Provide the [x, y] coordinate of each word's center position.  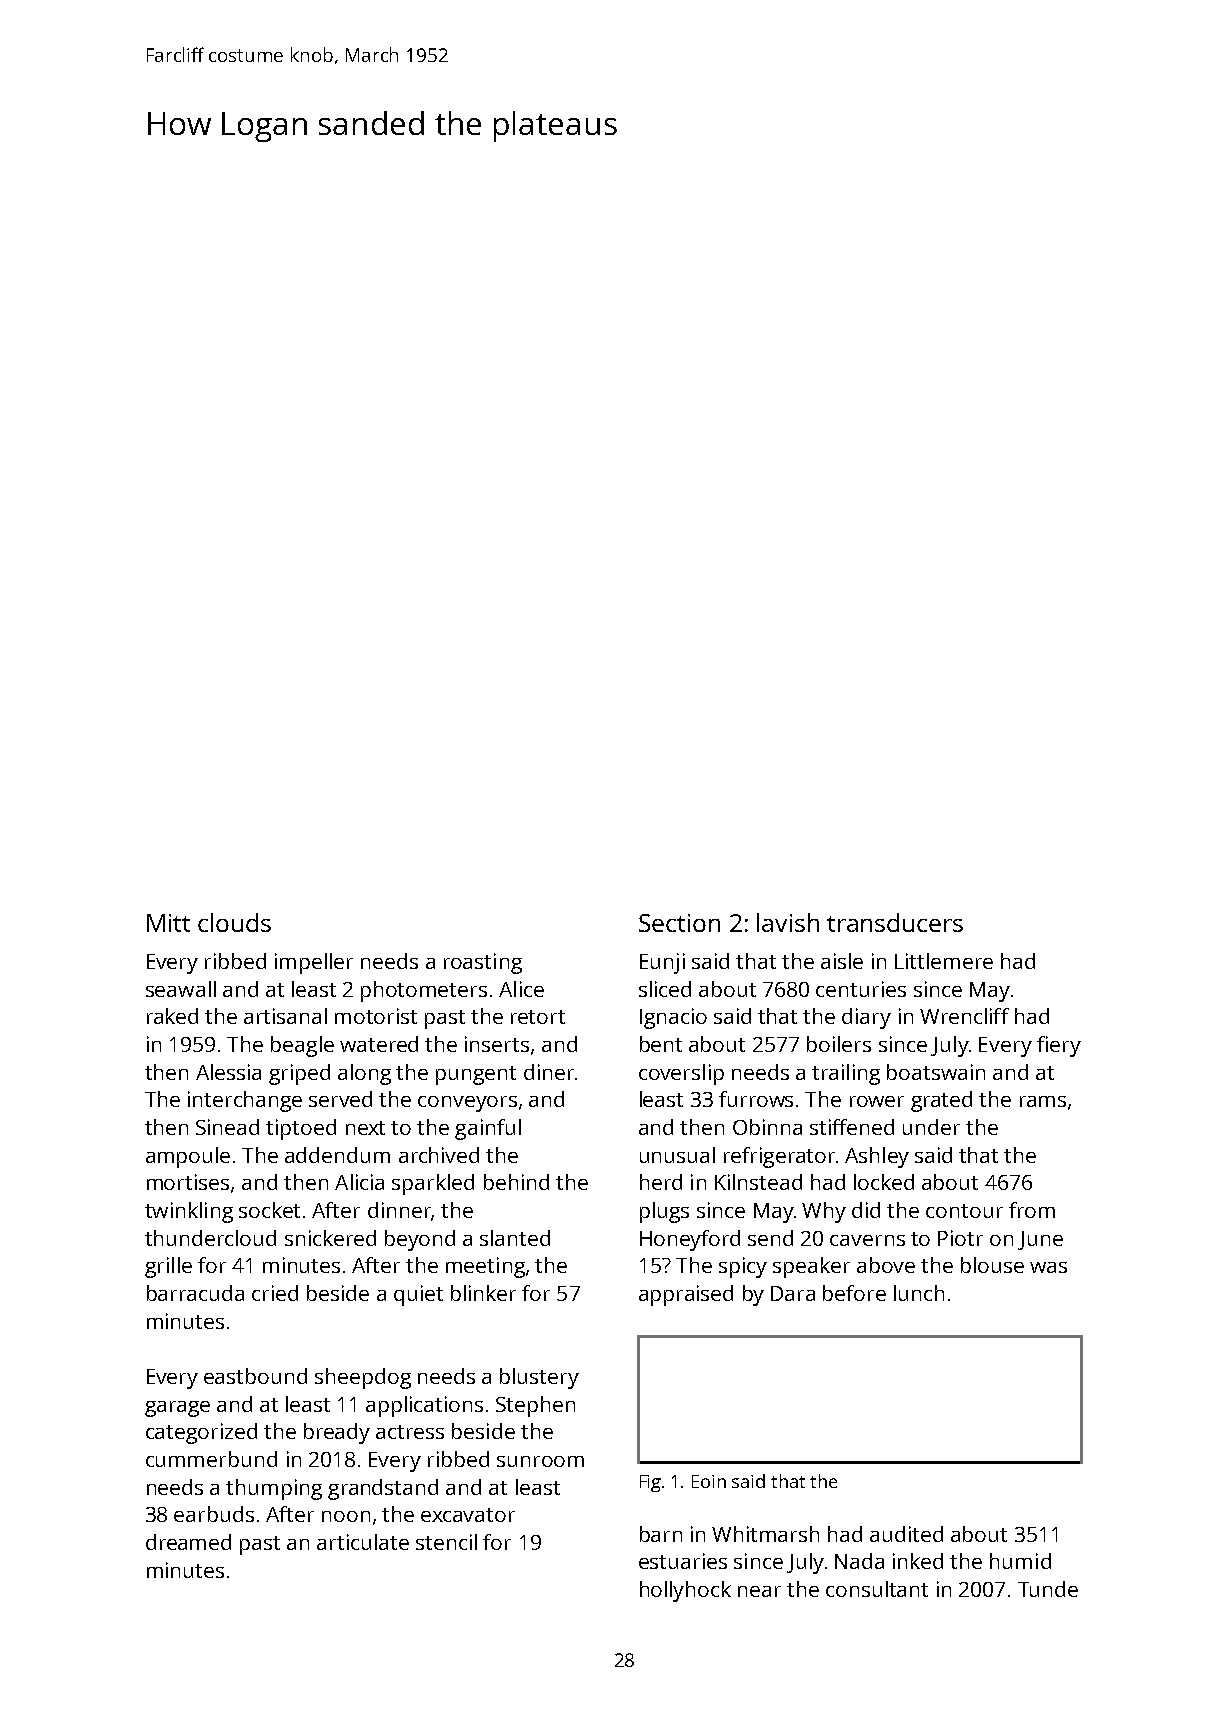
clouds [234, 922]
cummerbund [211, 1459]
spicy [743, 1267]
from [1032, 1210]
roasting [483, 963]
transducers [895, 922]
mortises [188, 1182]
